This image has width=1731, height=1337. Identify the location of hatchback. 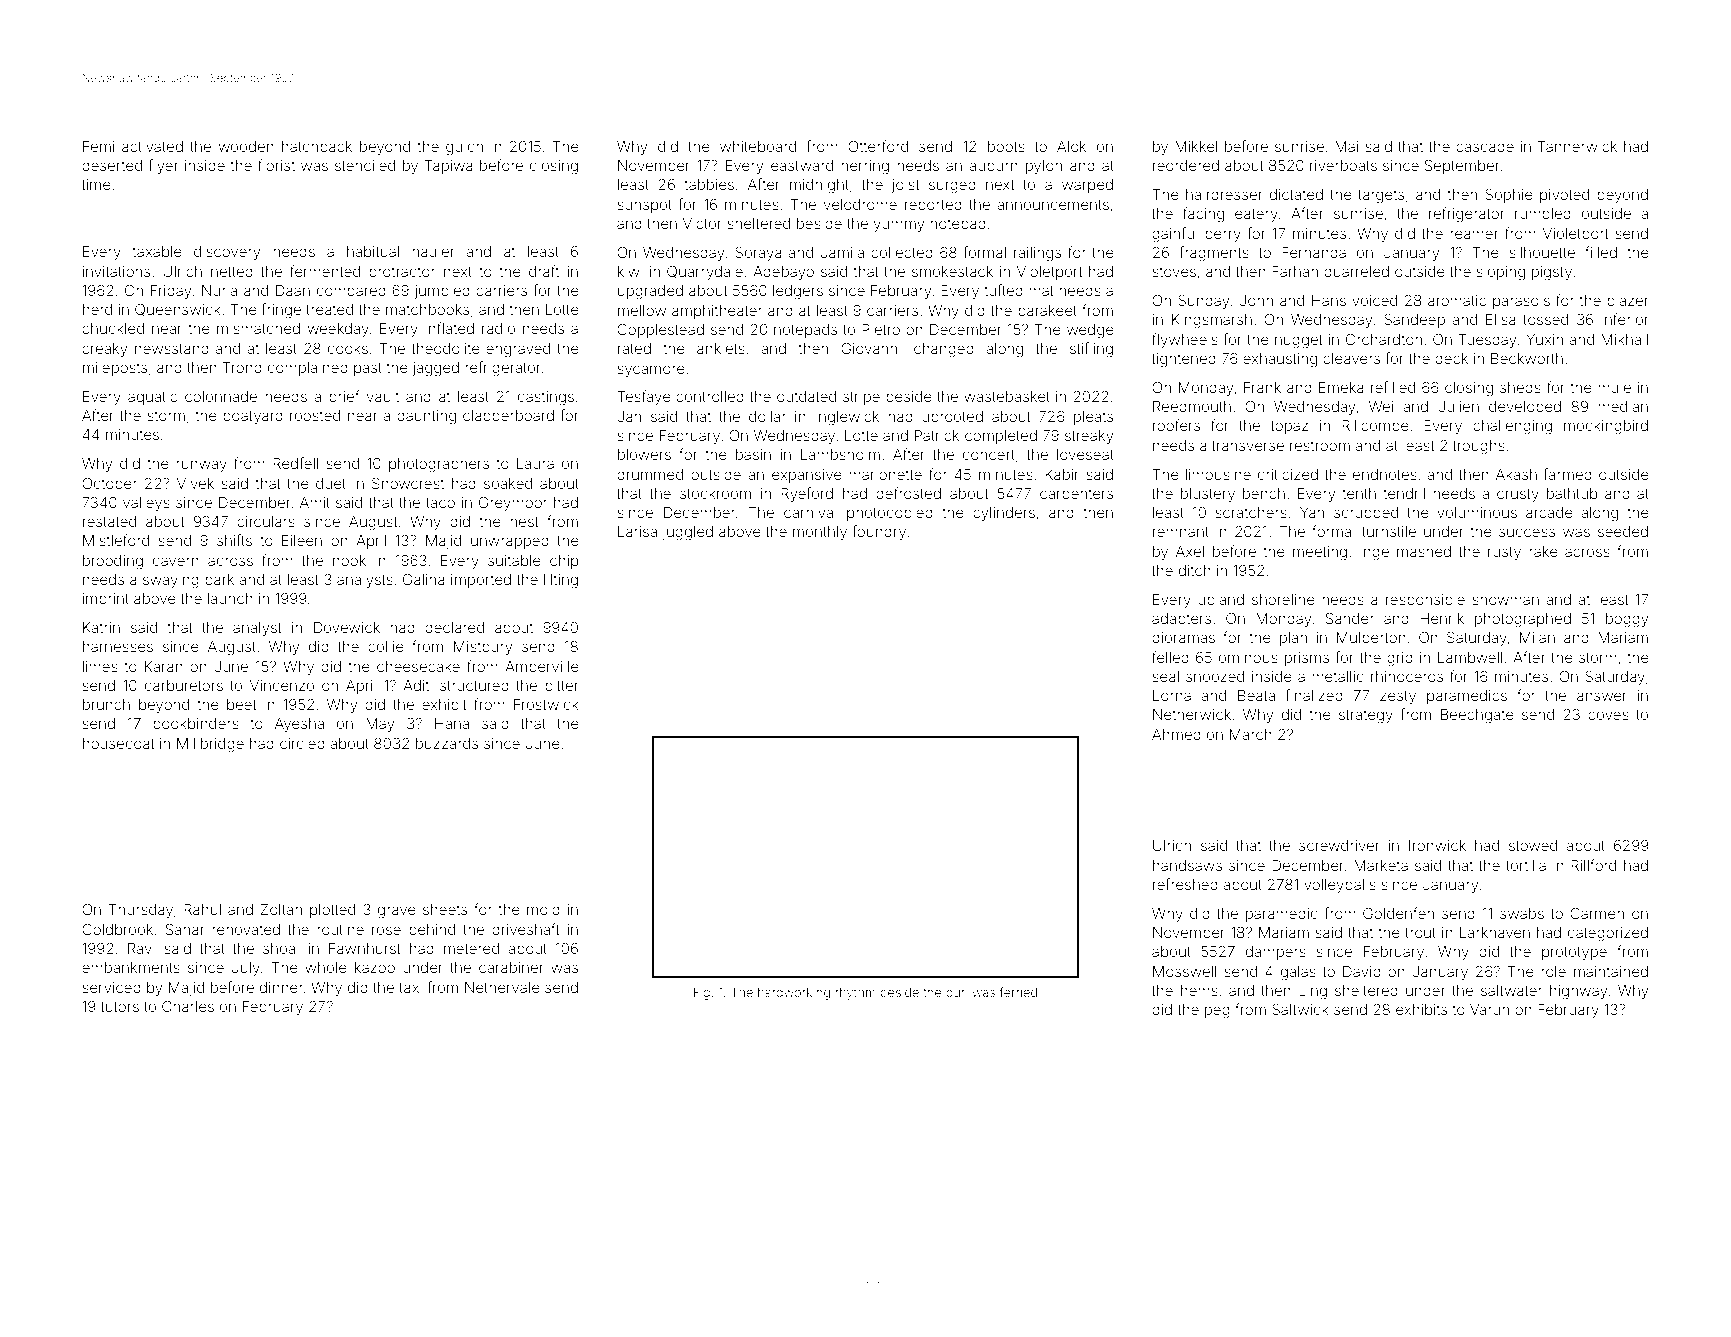
(317, 146).
